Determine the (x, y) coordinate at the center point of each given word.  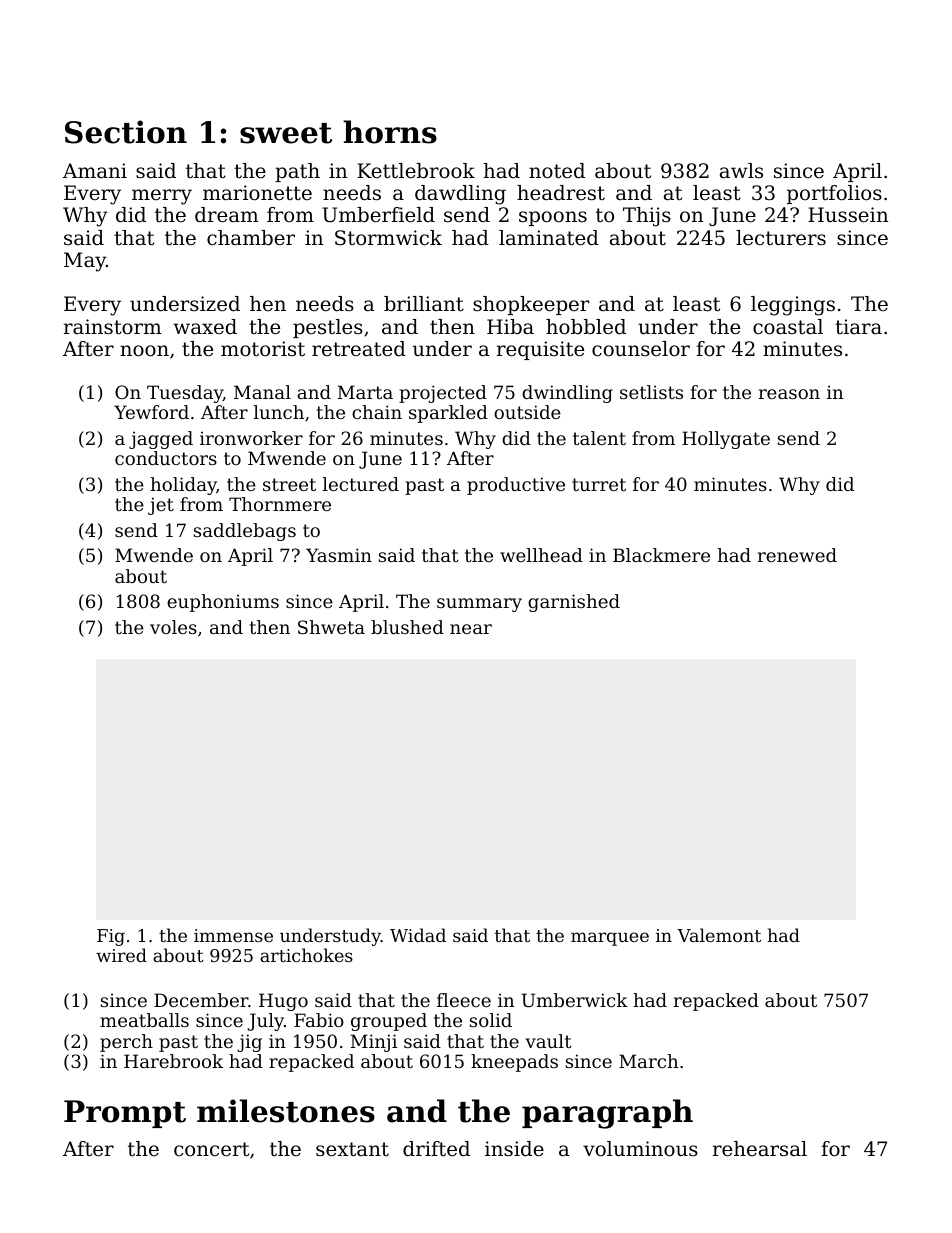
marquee (610, 939)
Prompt (125, 1114)
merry (162, 197)
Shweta (331, 627)
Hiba (510, 327)
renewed (797, 555)
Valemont (719, 935)
